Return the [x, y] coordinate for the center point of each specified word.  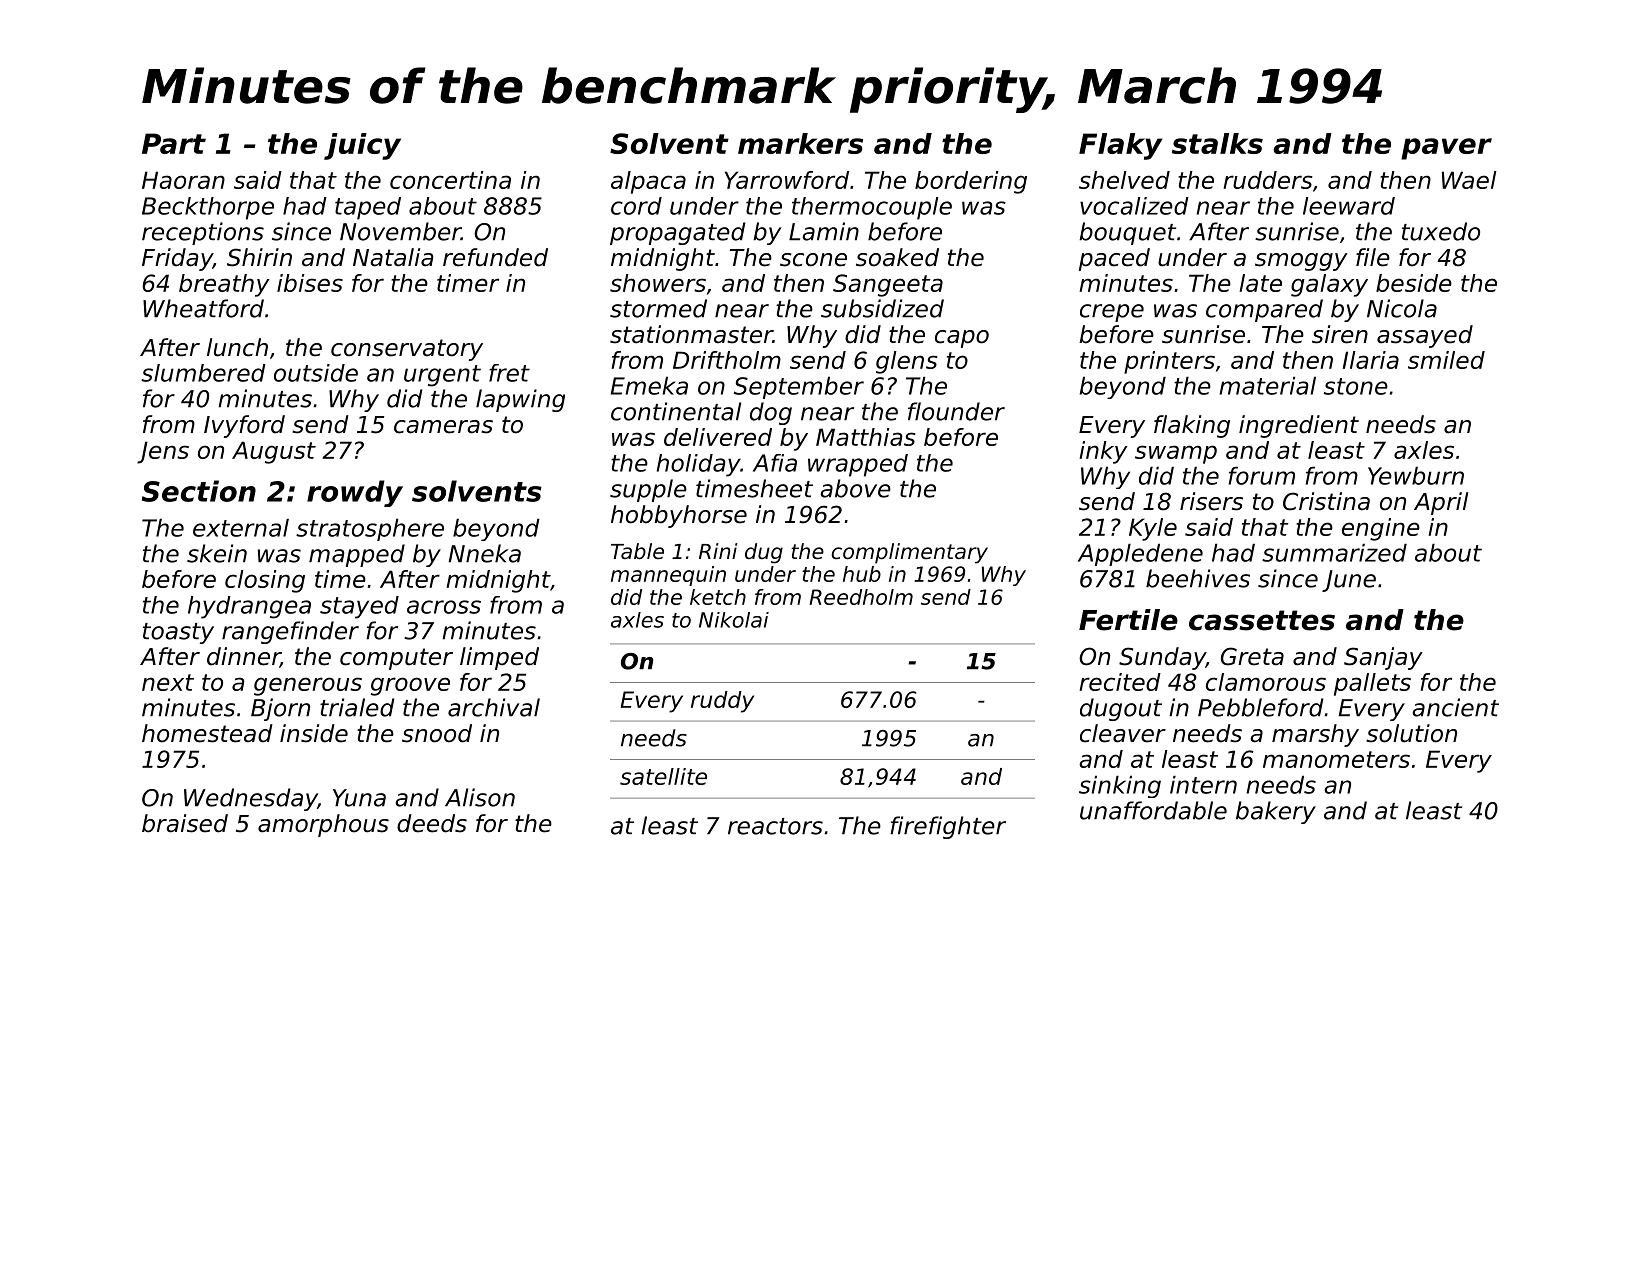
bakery [1276, 812]
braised [185, 823]
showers [658, 283]
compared [1264, 310]
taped [368, 208]
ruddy [722, 702]
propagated [677, 233]
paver [1446, 149]
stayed [359, 607]
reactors [775, 826]
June [1349, 581]
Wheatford [203, 308]
